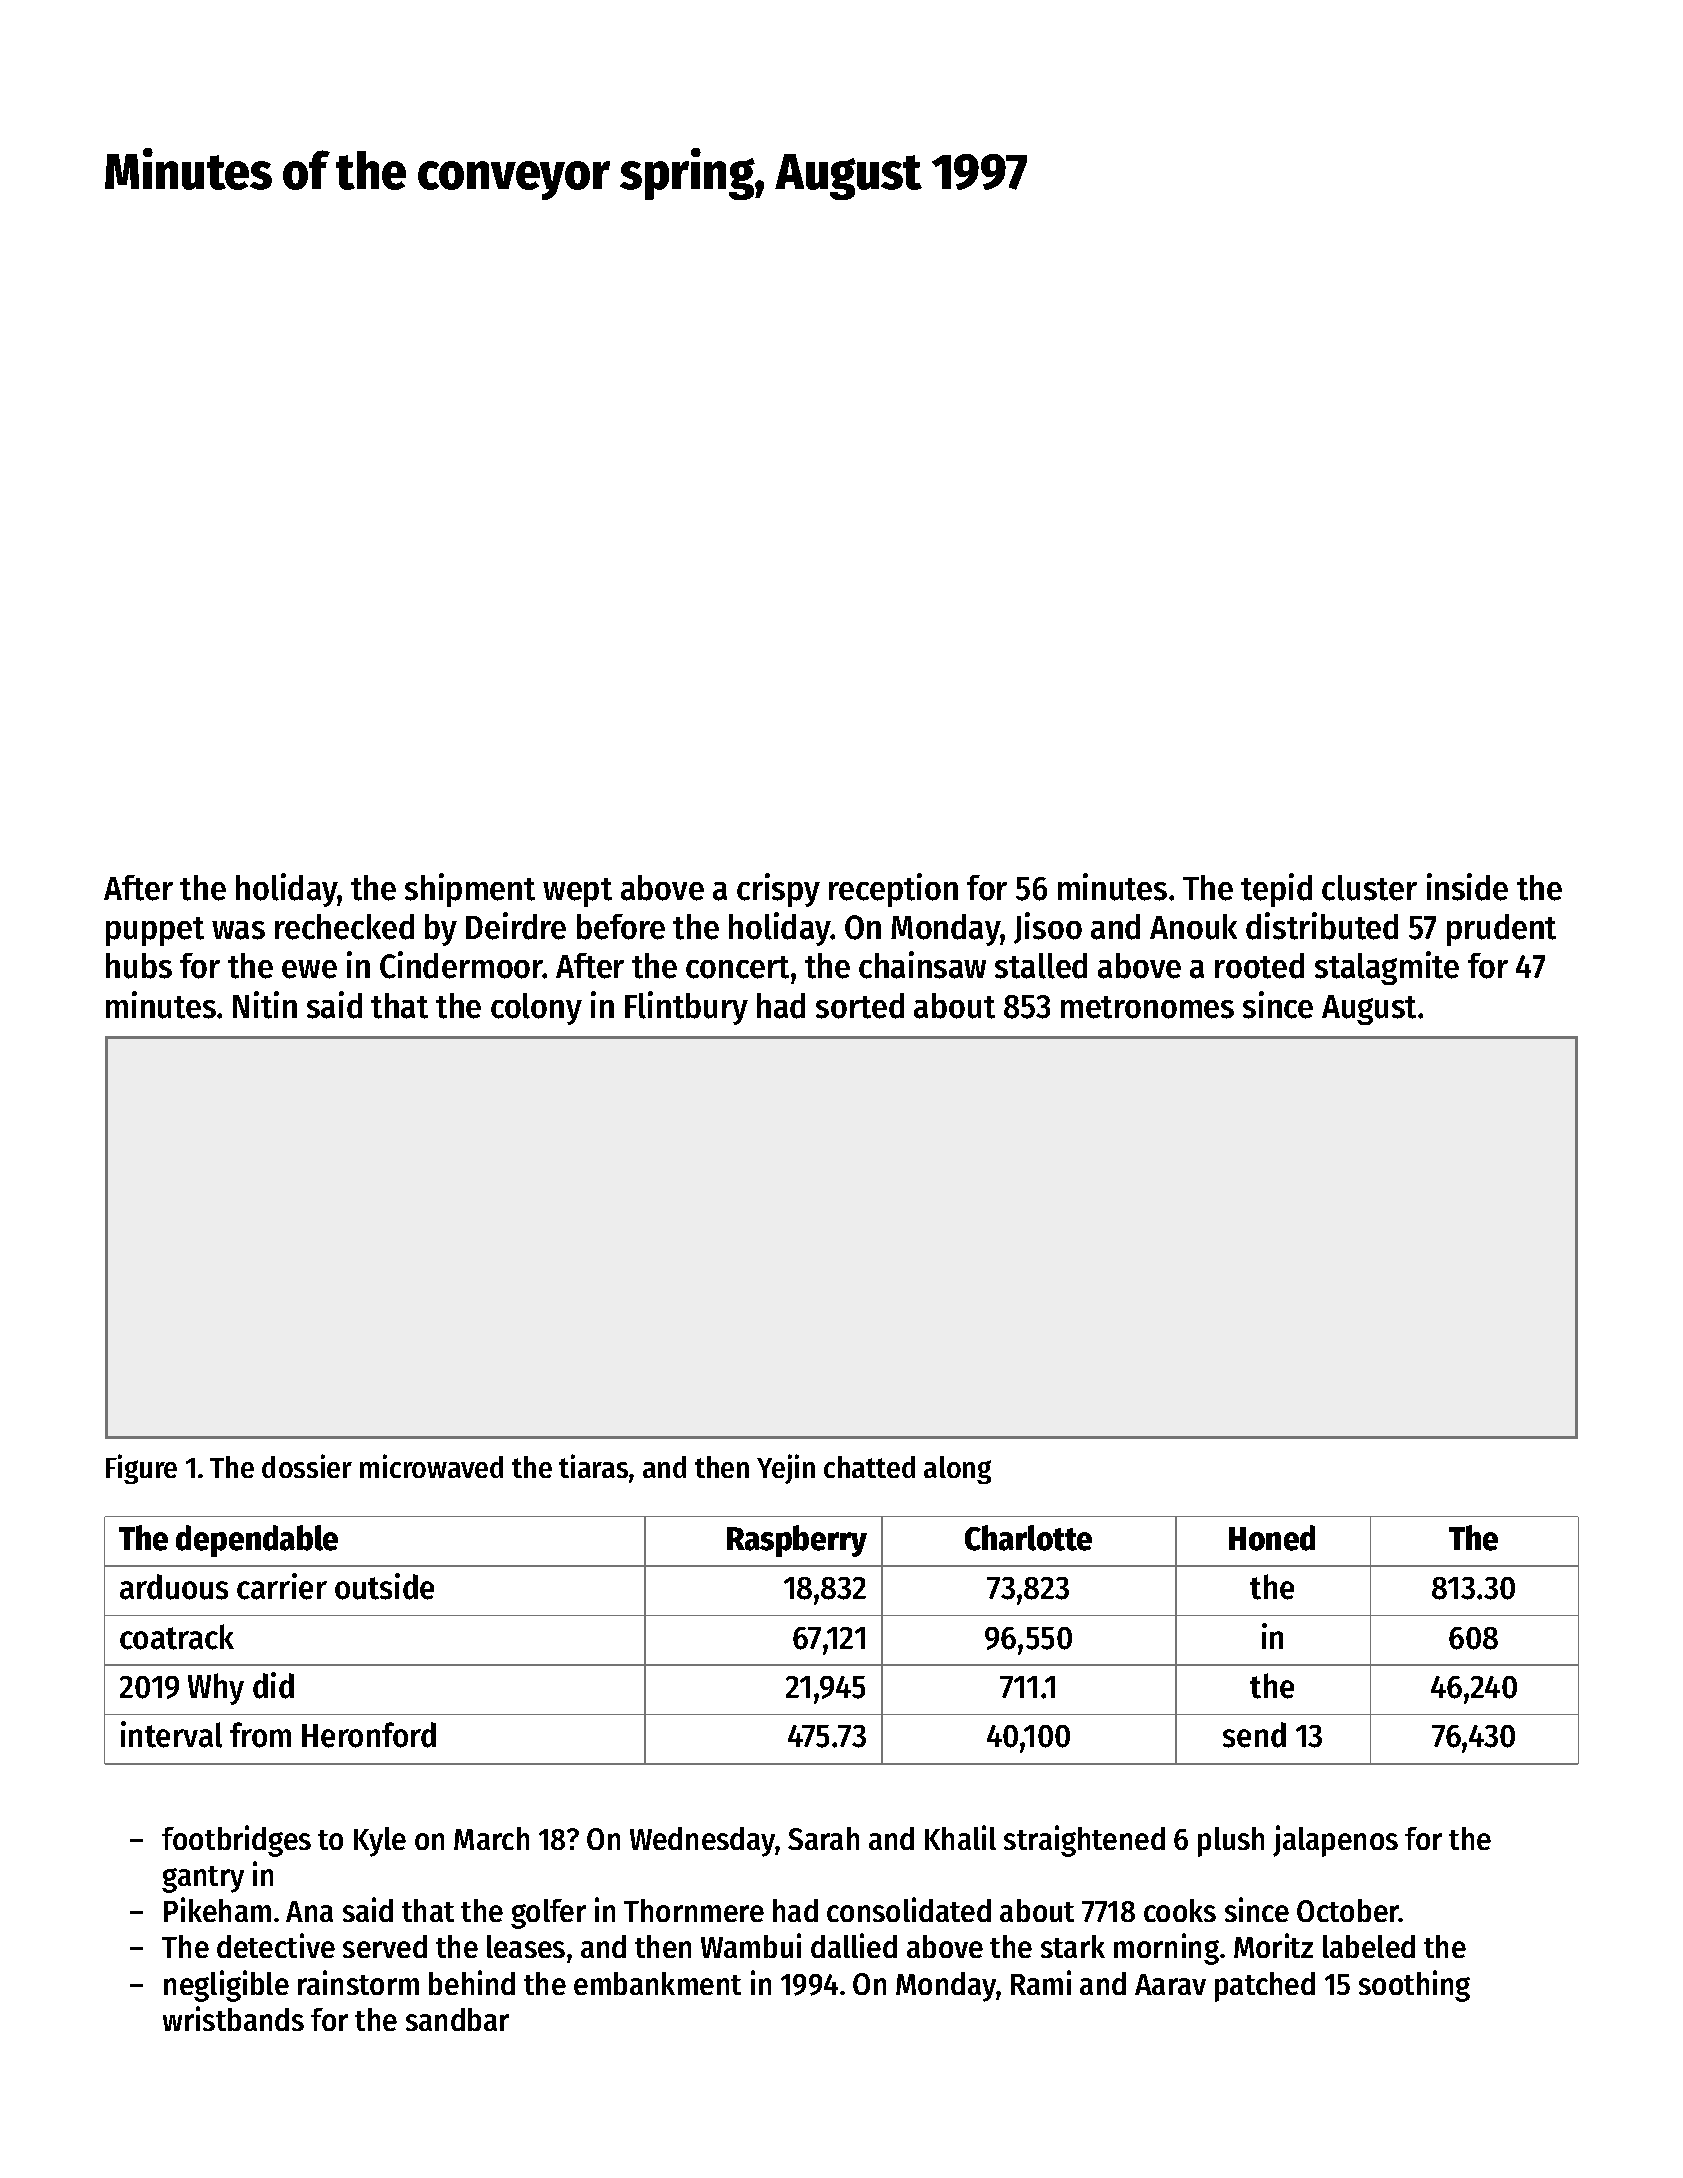 The height and width of the screenshot is (2178, 1683). I want to click on tepid, so click(1276, 890).
